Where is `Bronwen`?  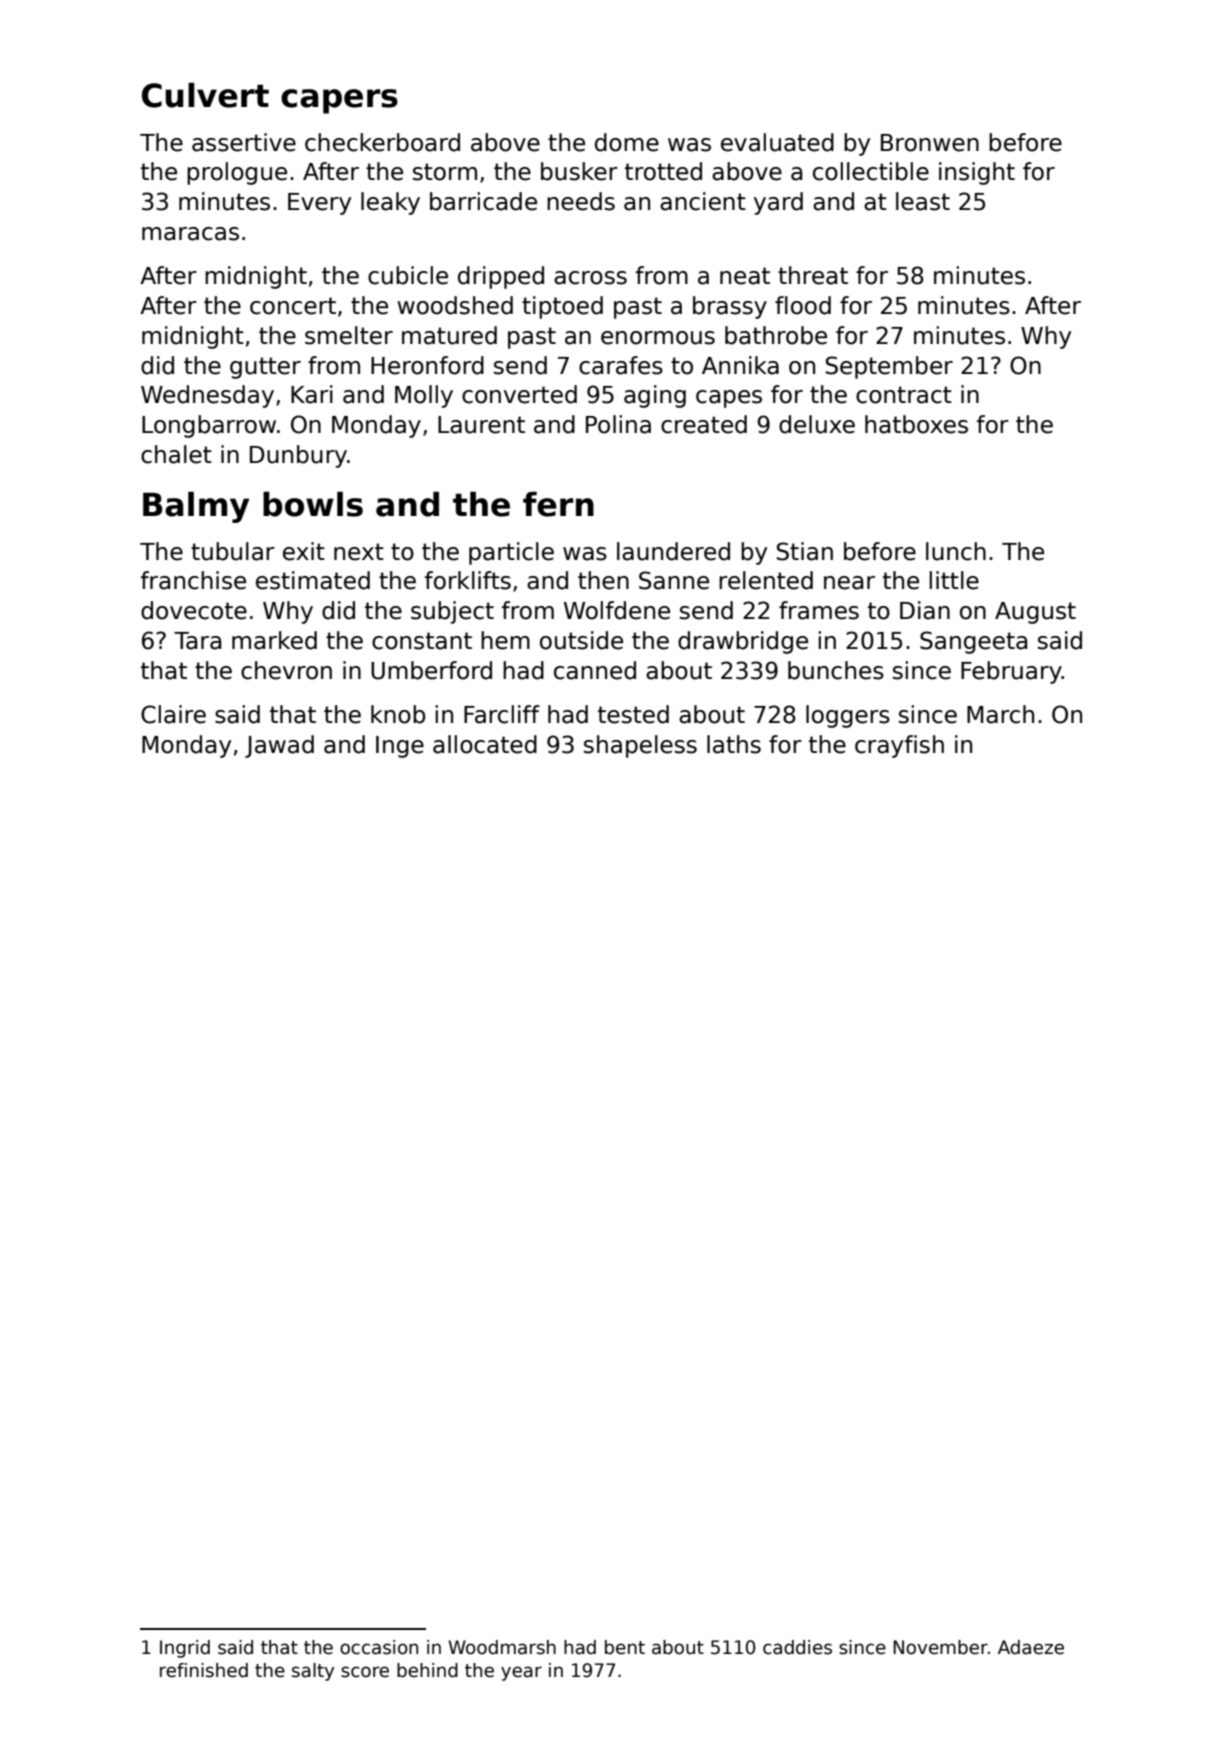 Bronwen is located at coordinates (930, 143).
